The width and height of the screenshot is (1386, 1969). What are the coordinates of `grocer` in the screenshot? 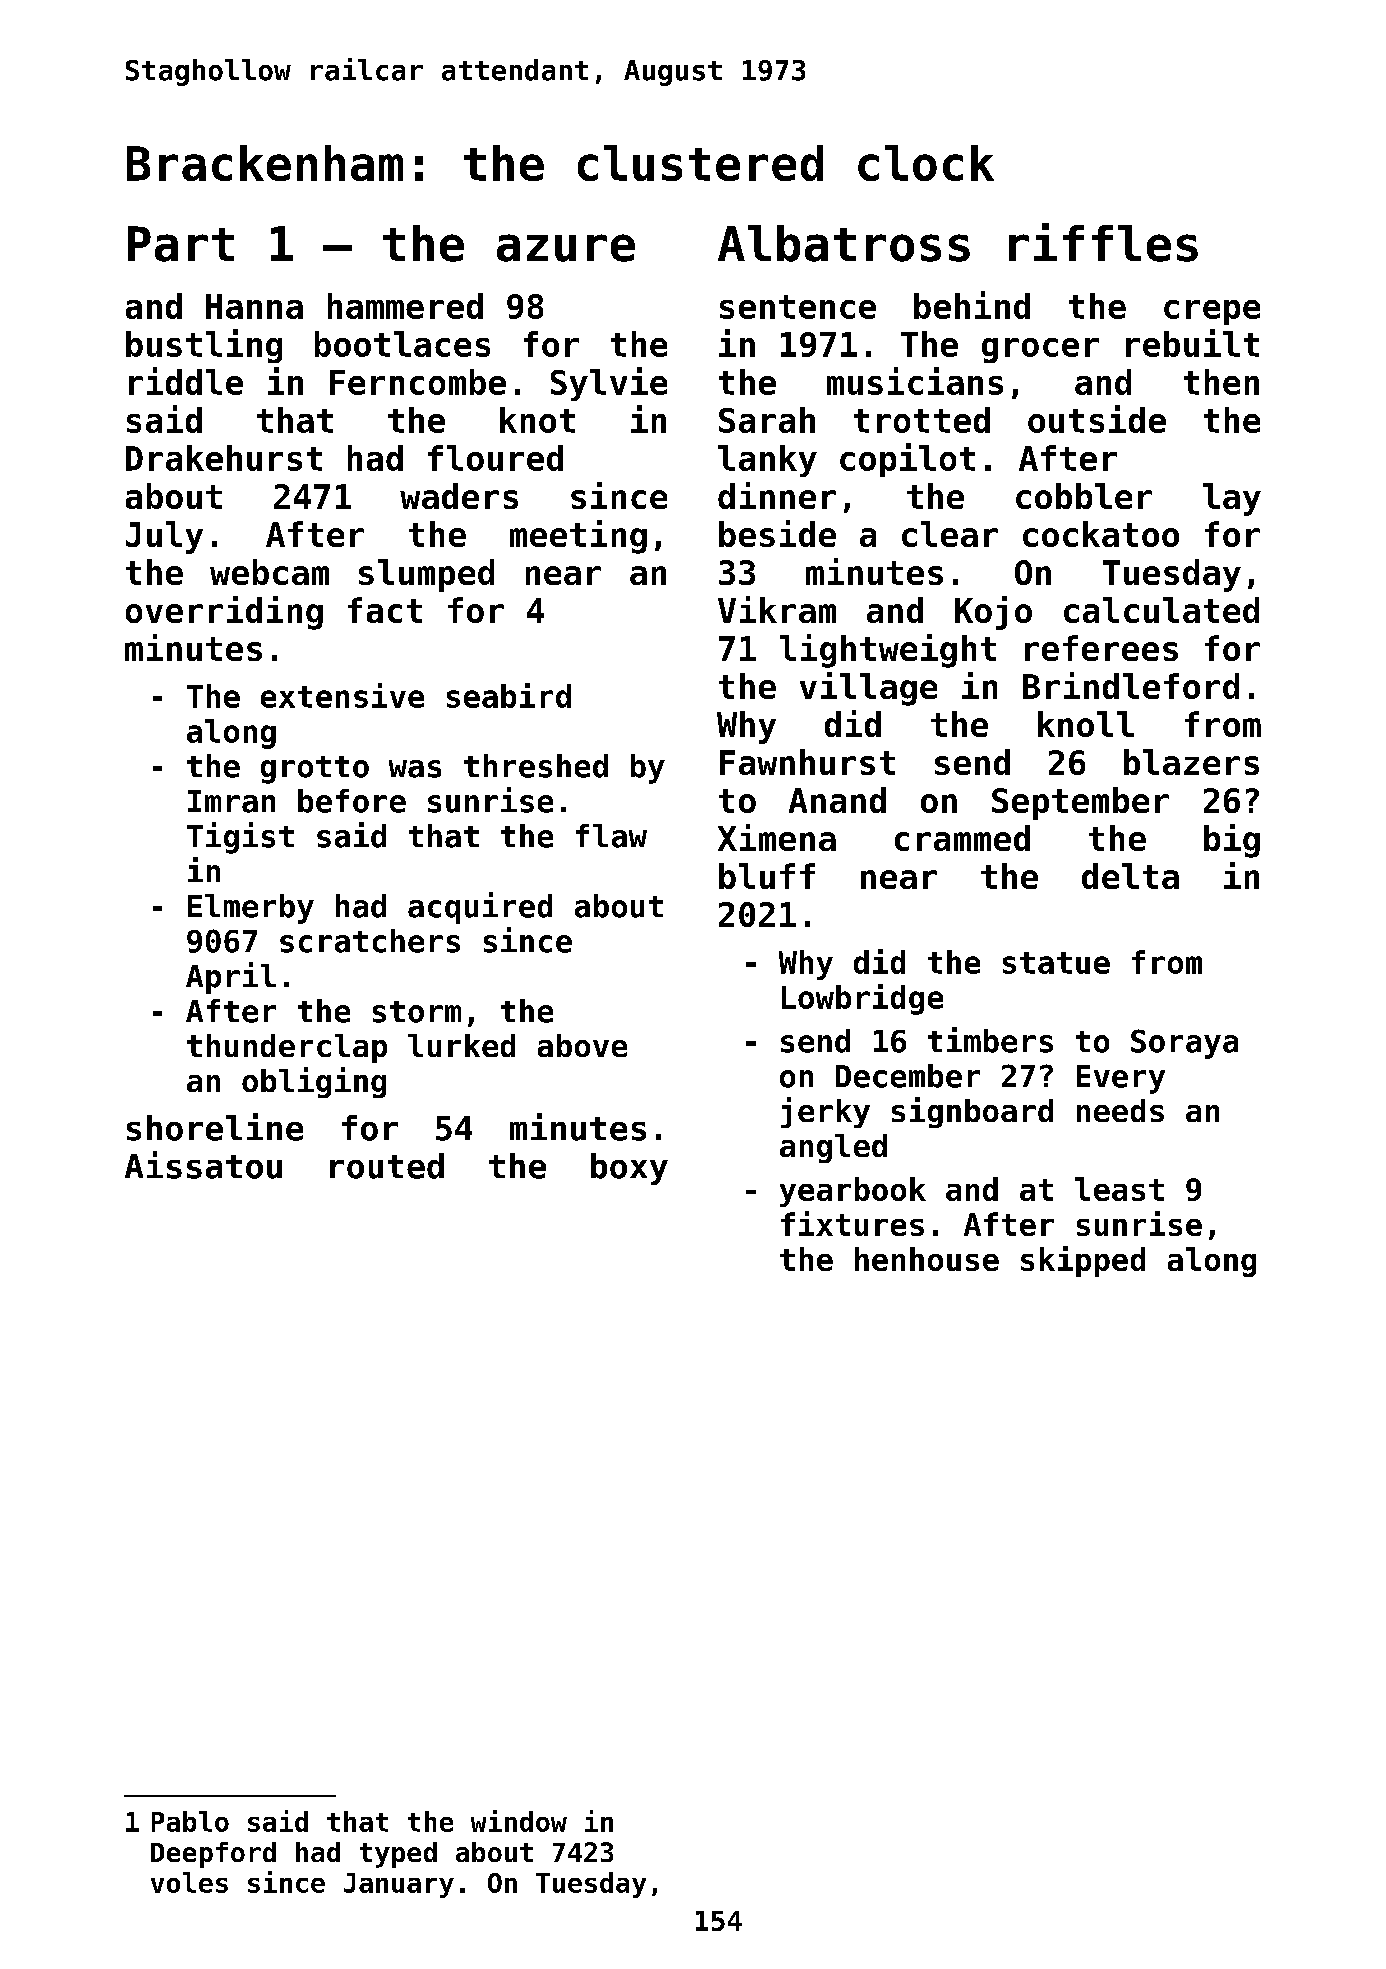 It's located at (1040, 350).
